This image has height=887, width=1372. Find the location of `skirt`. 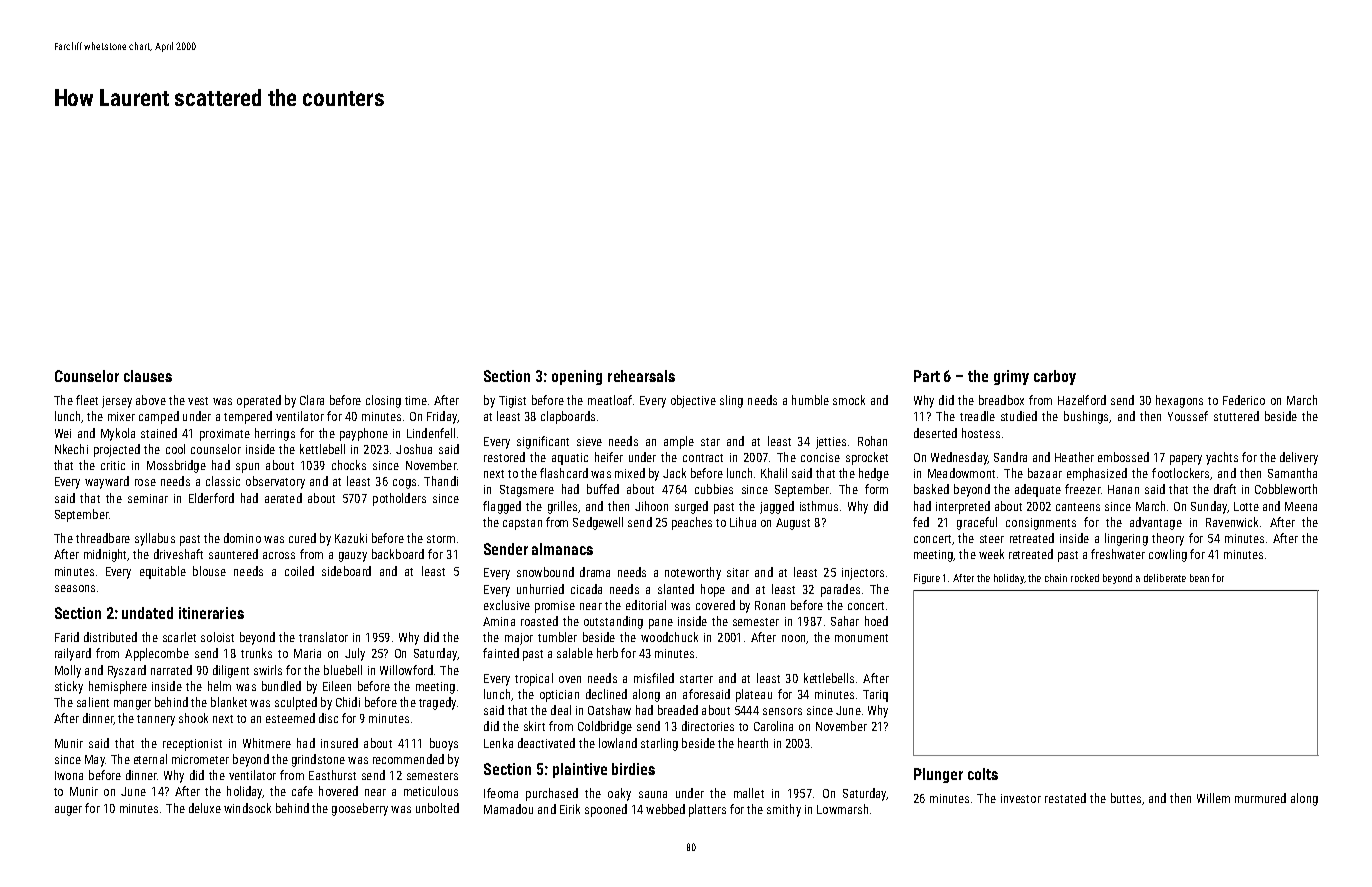

skirt is located at coordinates (534, 726).
